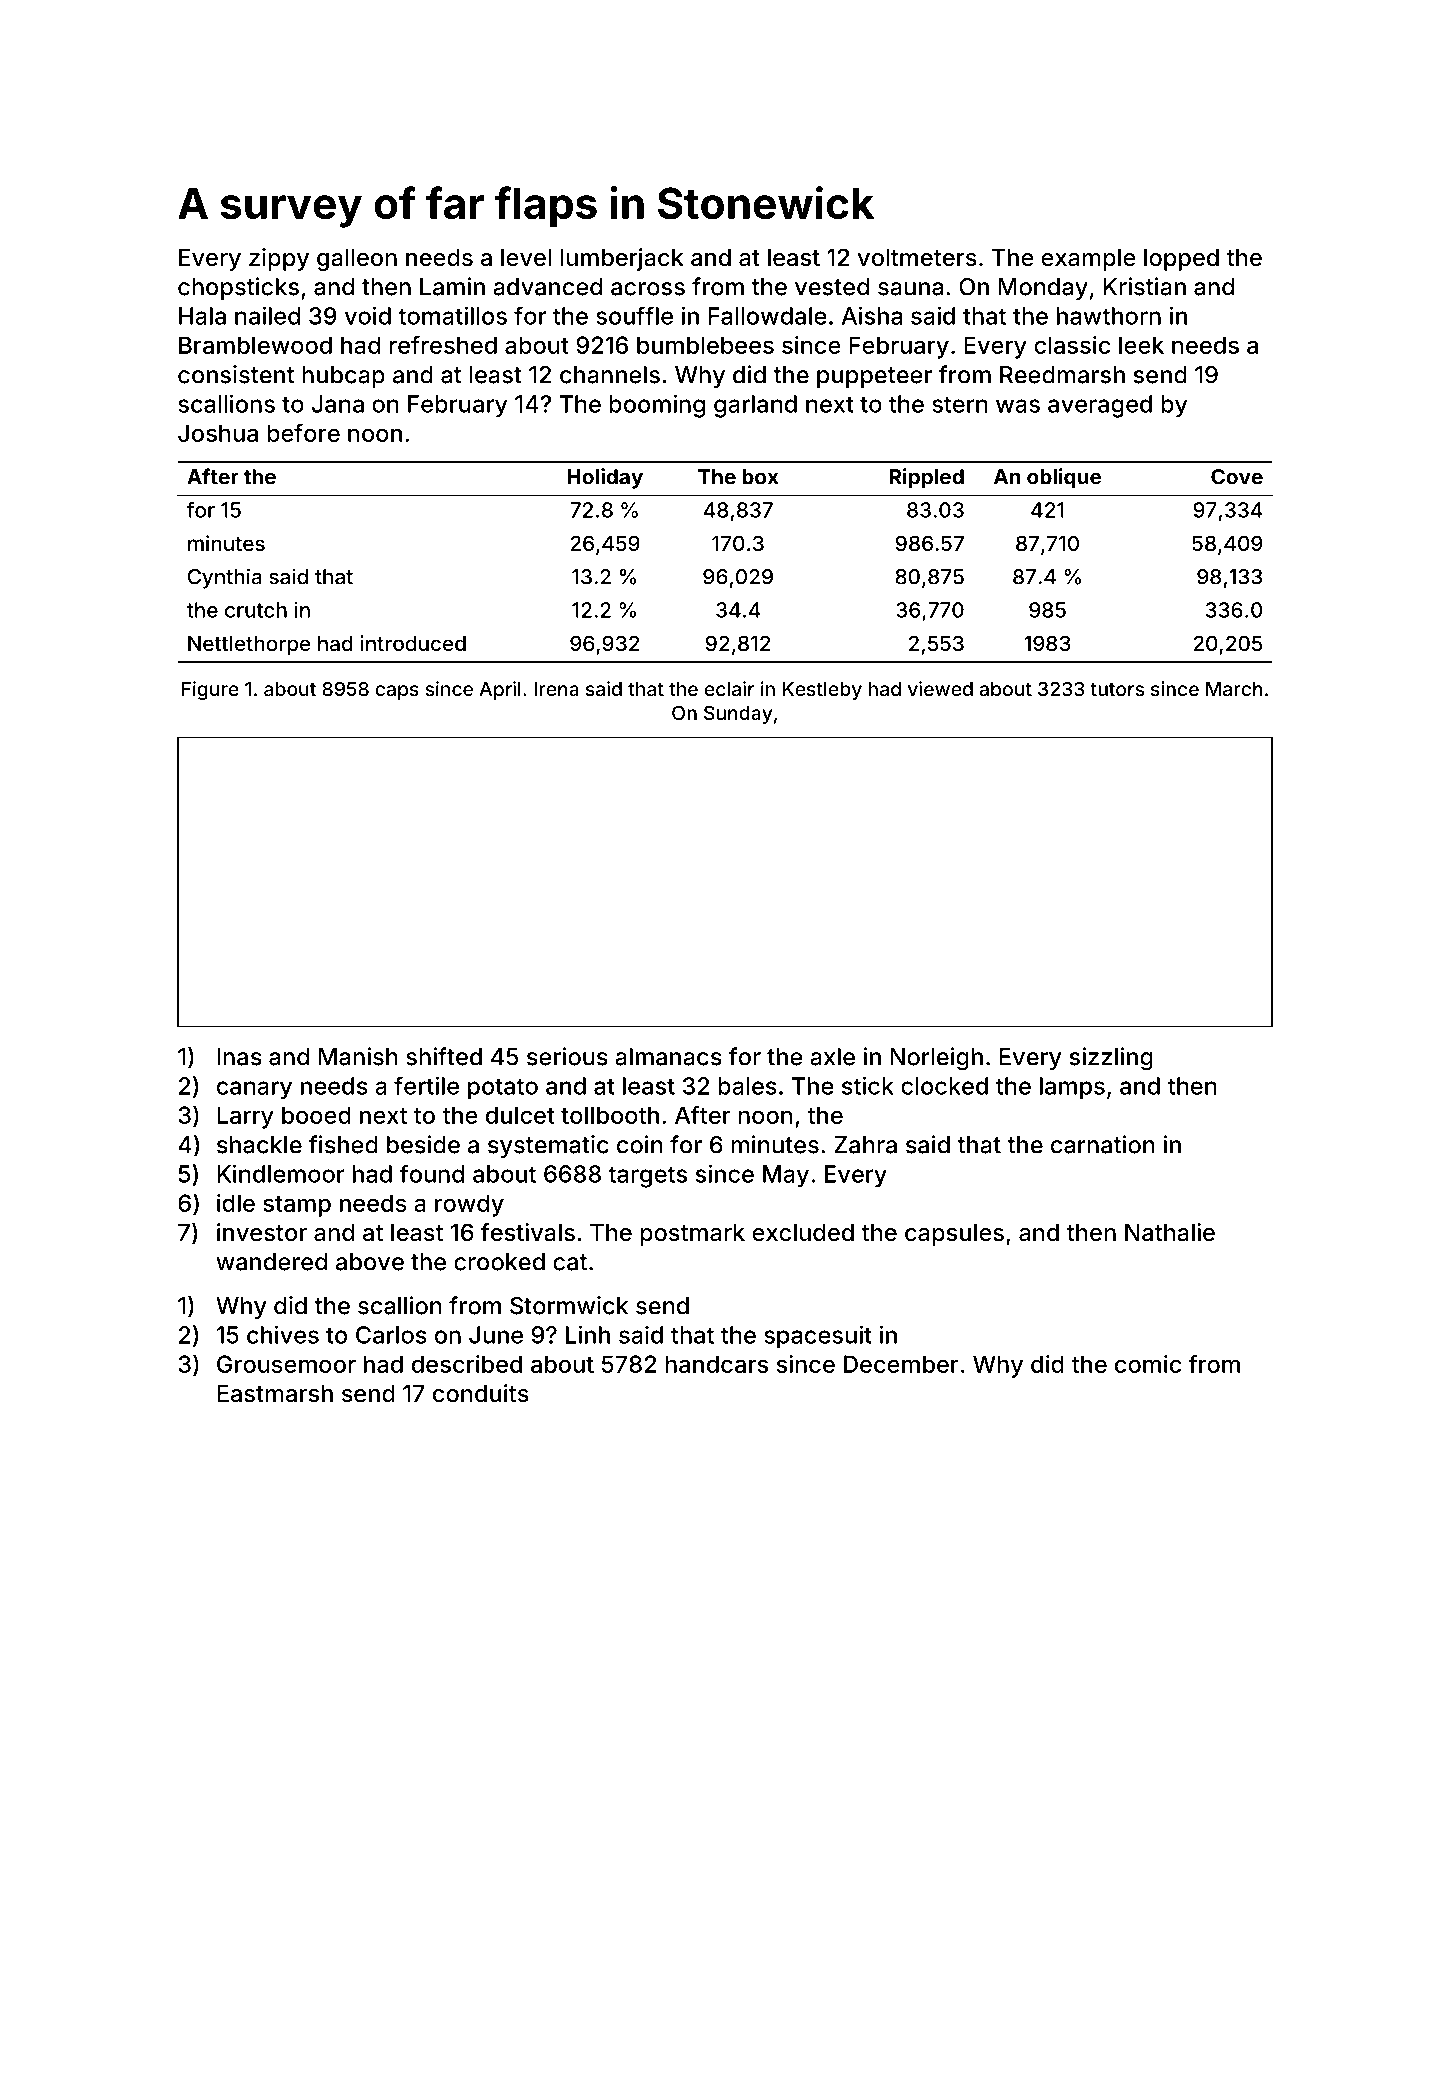 Image resolution: width=1450 pixels, height=2100 pixels. What do you see at coordinates (832, 1057) in the screenshot?
I see `axle` at bounding box center [832, 1057].
